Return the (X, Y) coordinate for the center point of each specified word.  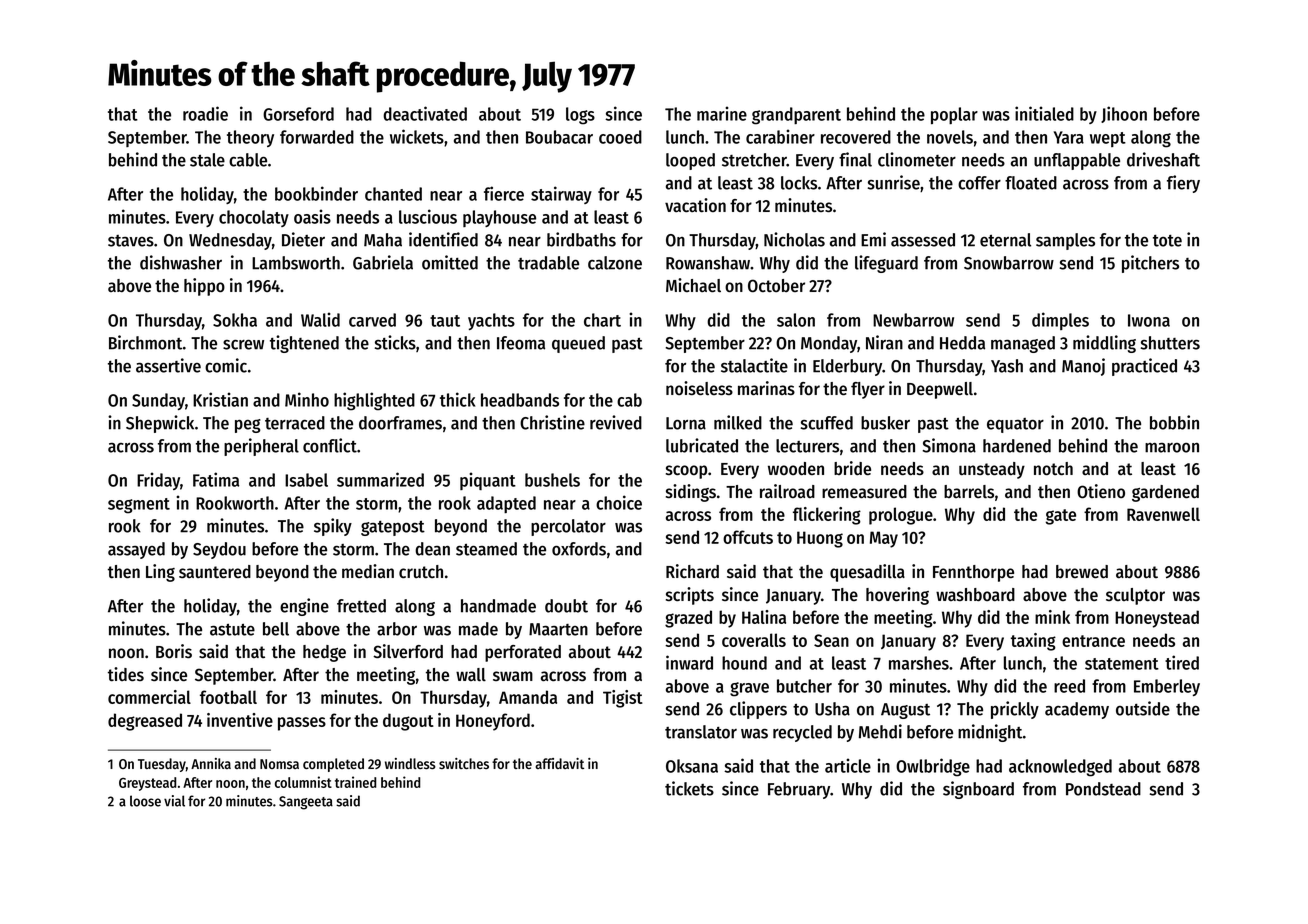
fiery (1183, 184)
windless (410, 763)
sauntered (215, 571)
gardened (1165, 493)
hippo (204, 287)
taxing (1033, 642)
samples (1065, 241)
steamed (486, 549)
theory (250, 138)
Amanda (528, 697)
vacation (695, 205)
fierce (504, 193)
